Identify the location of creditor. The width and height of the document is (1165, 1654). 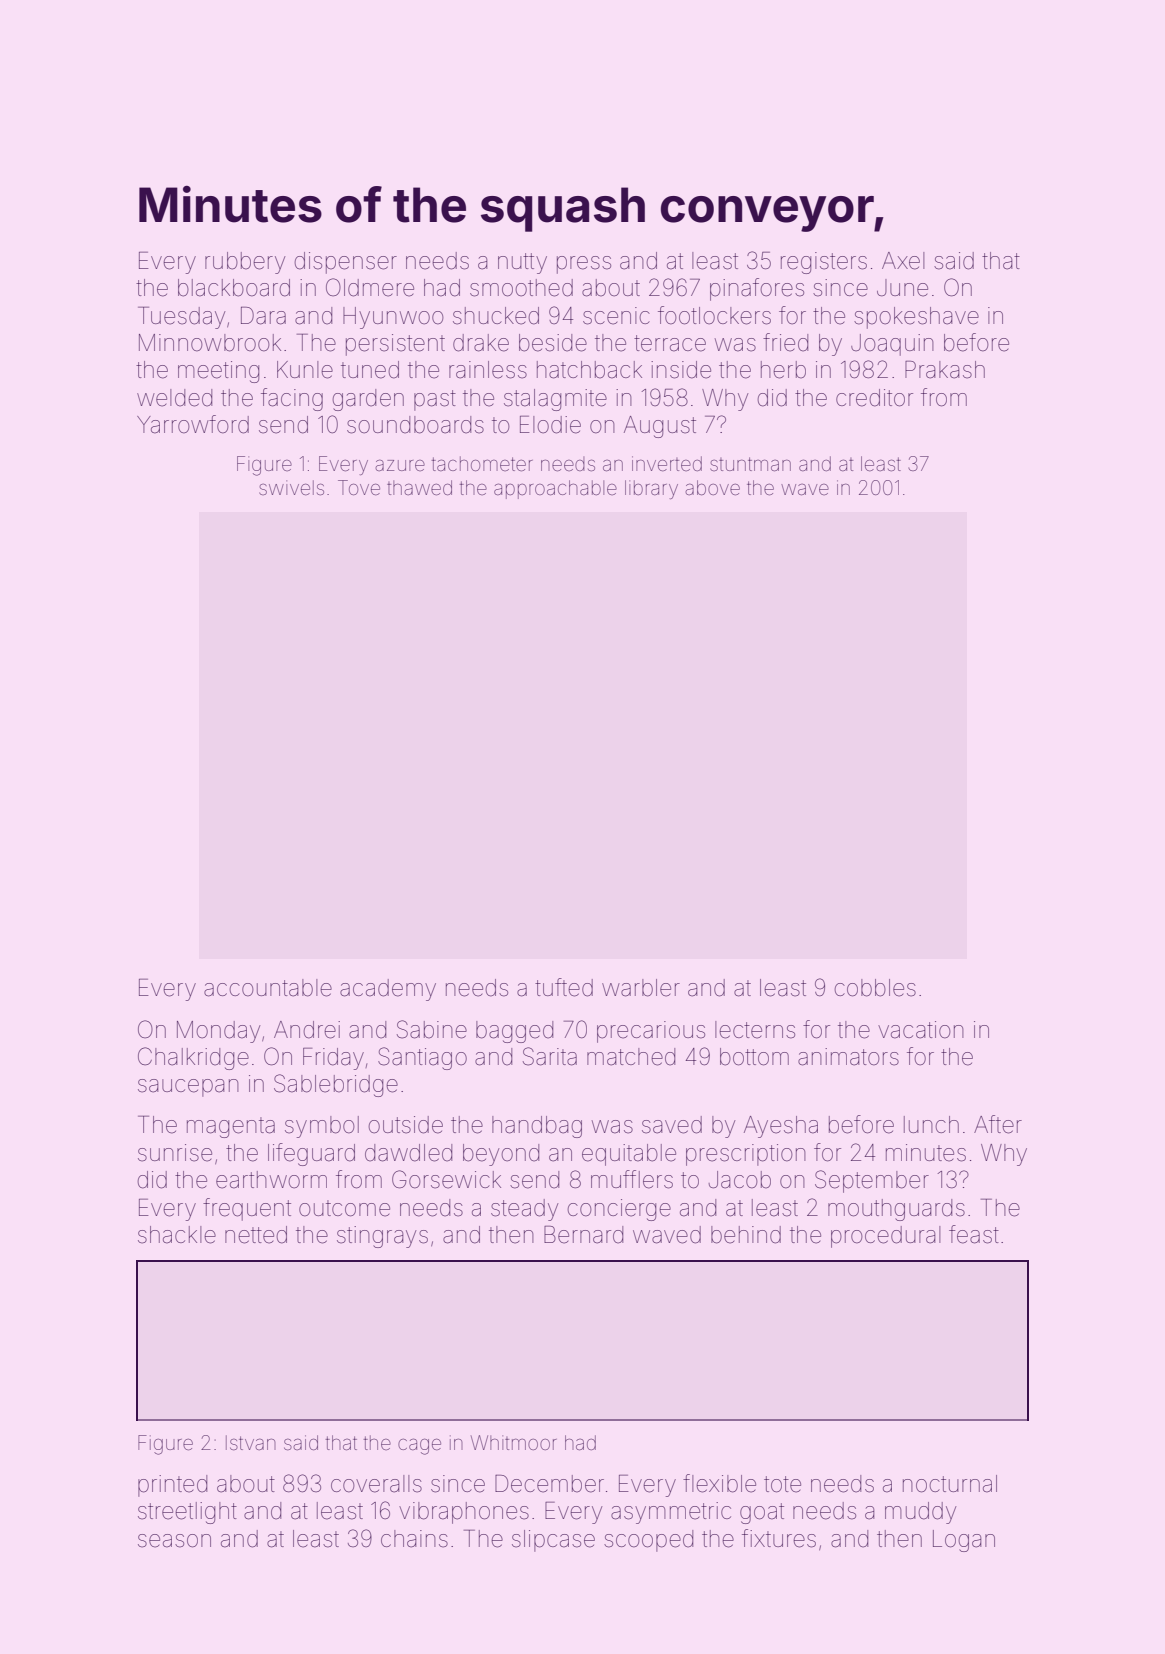
(874, 398).
